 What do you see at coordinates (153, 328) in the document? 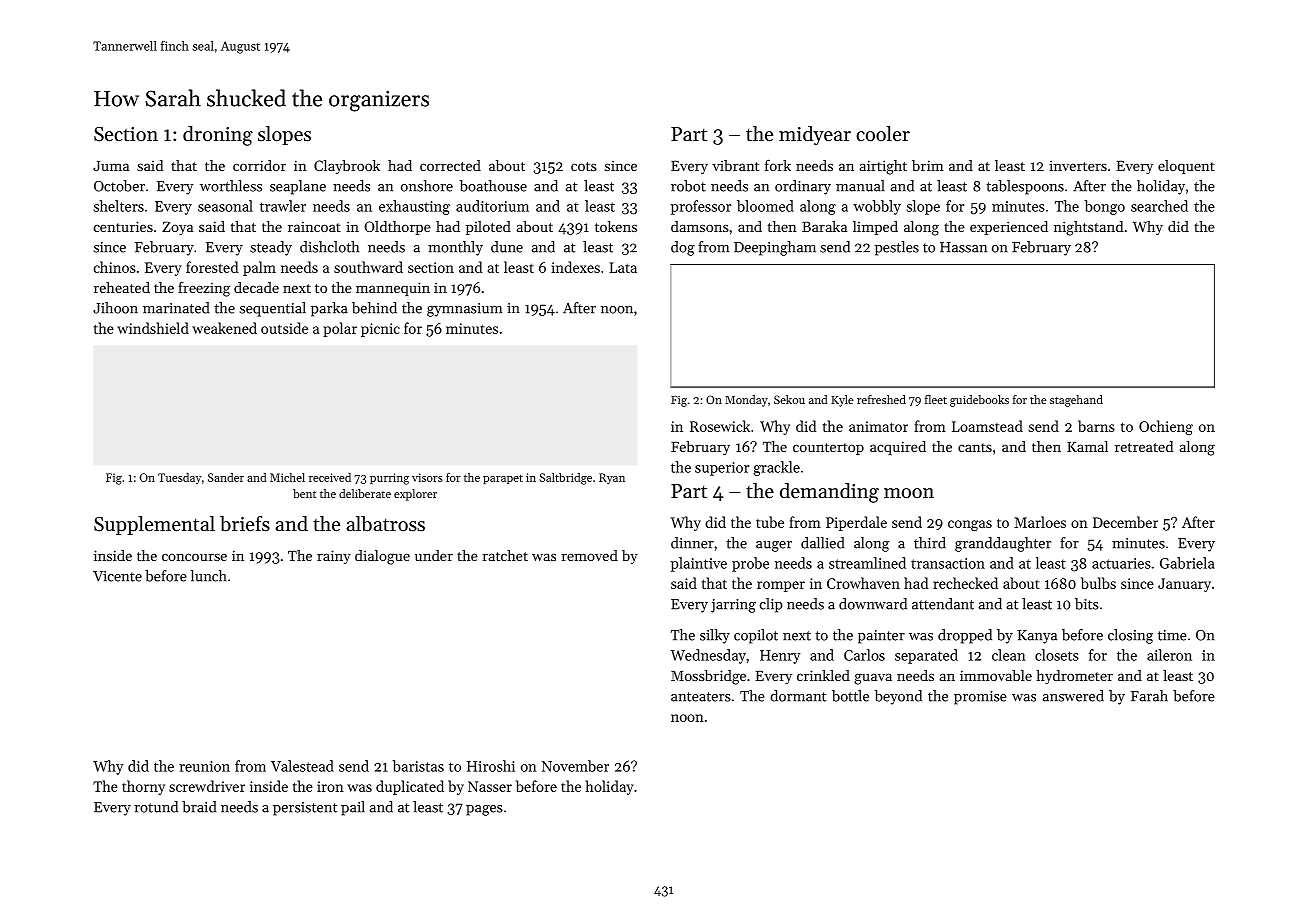
I see `windshield` at bounding box center [153, 328].
